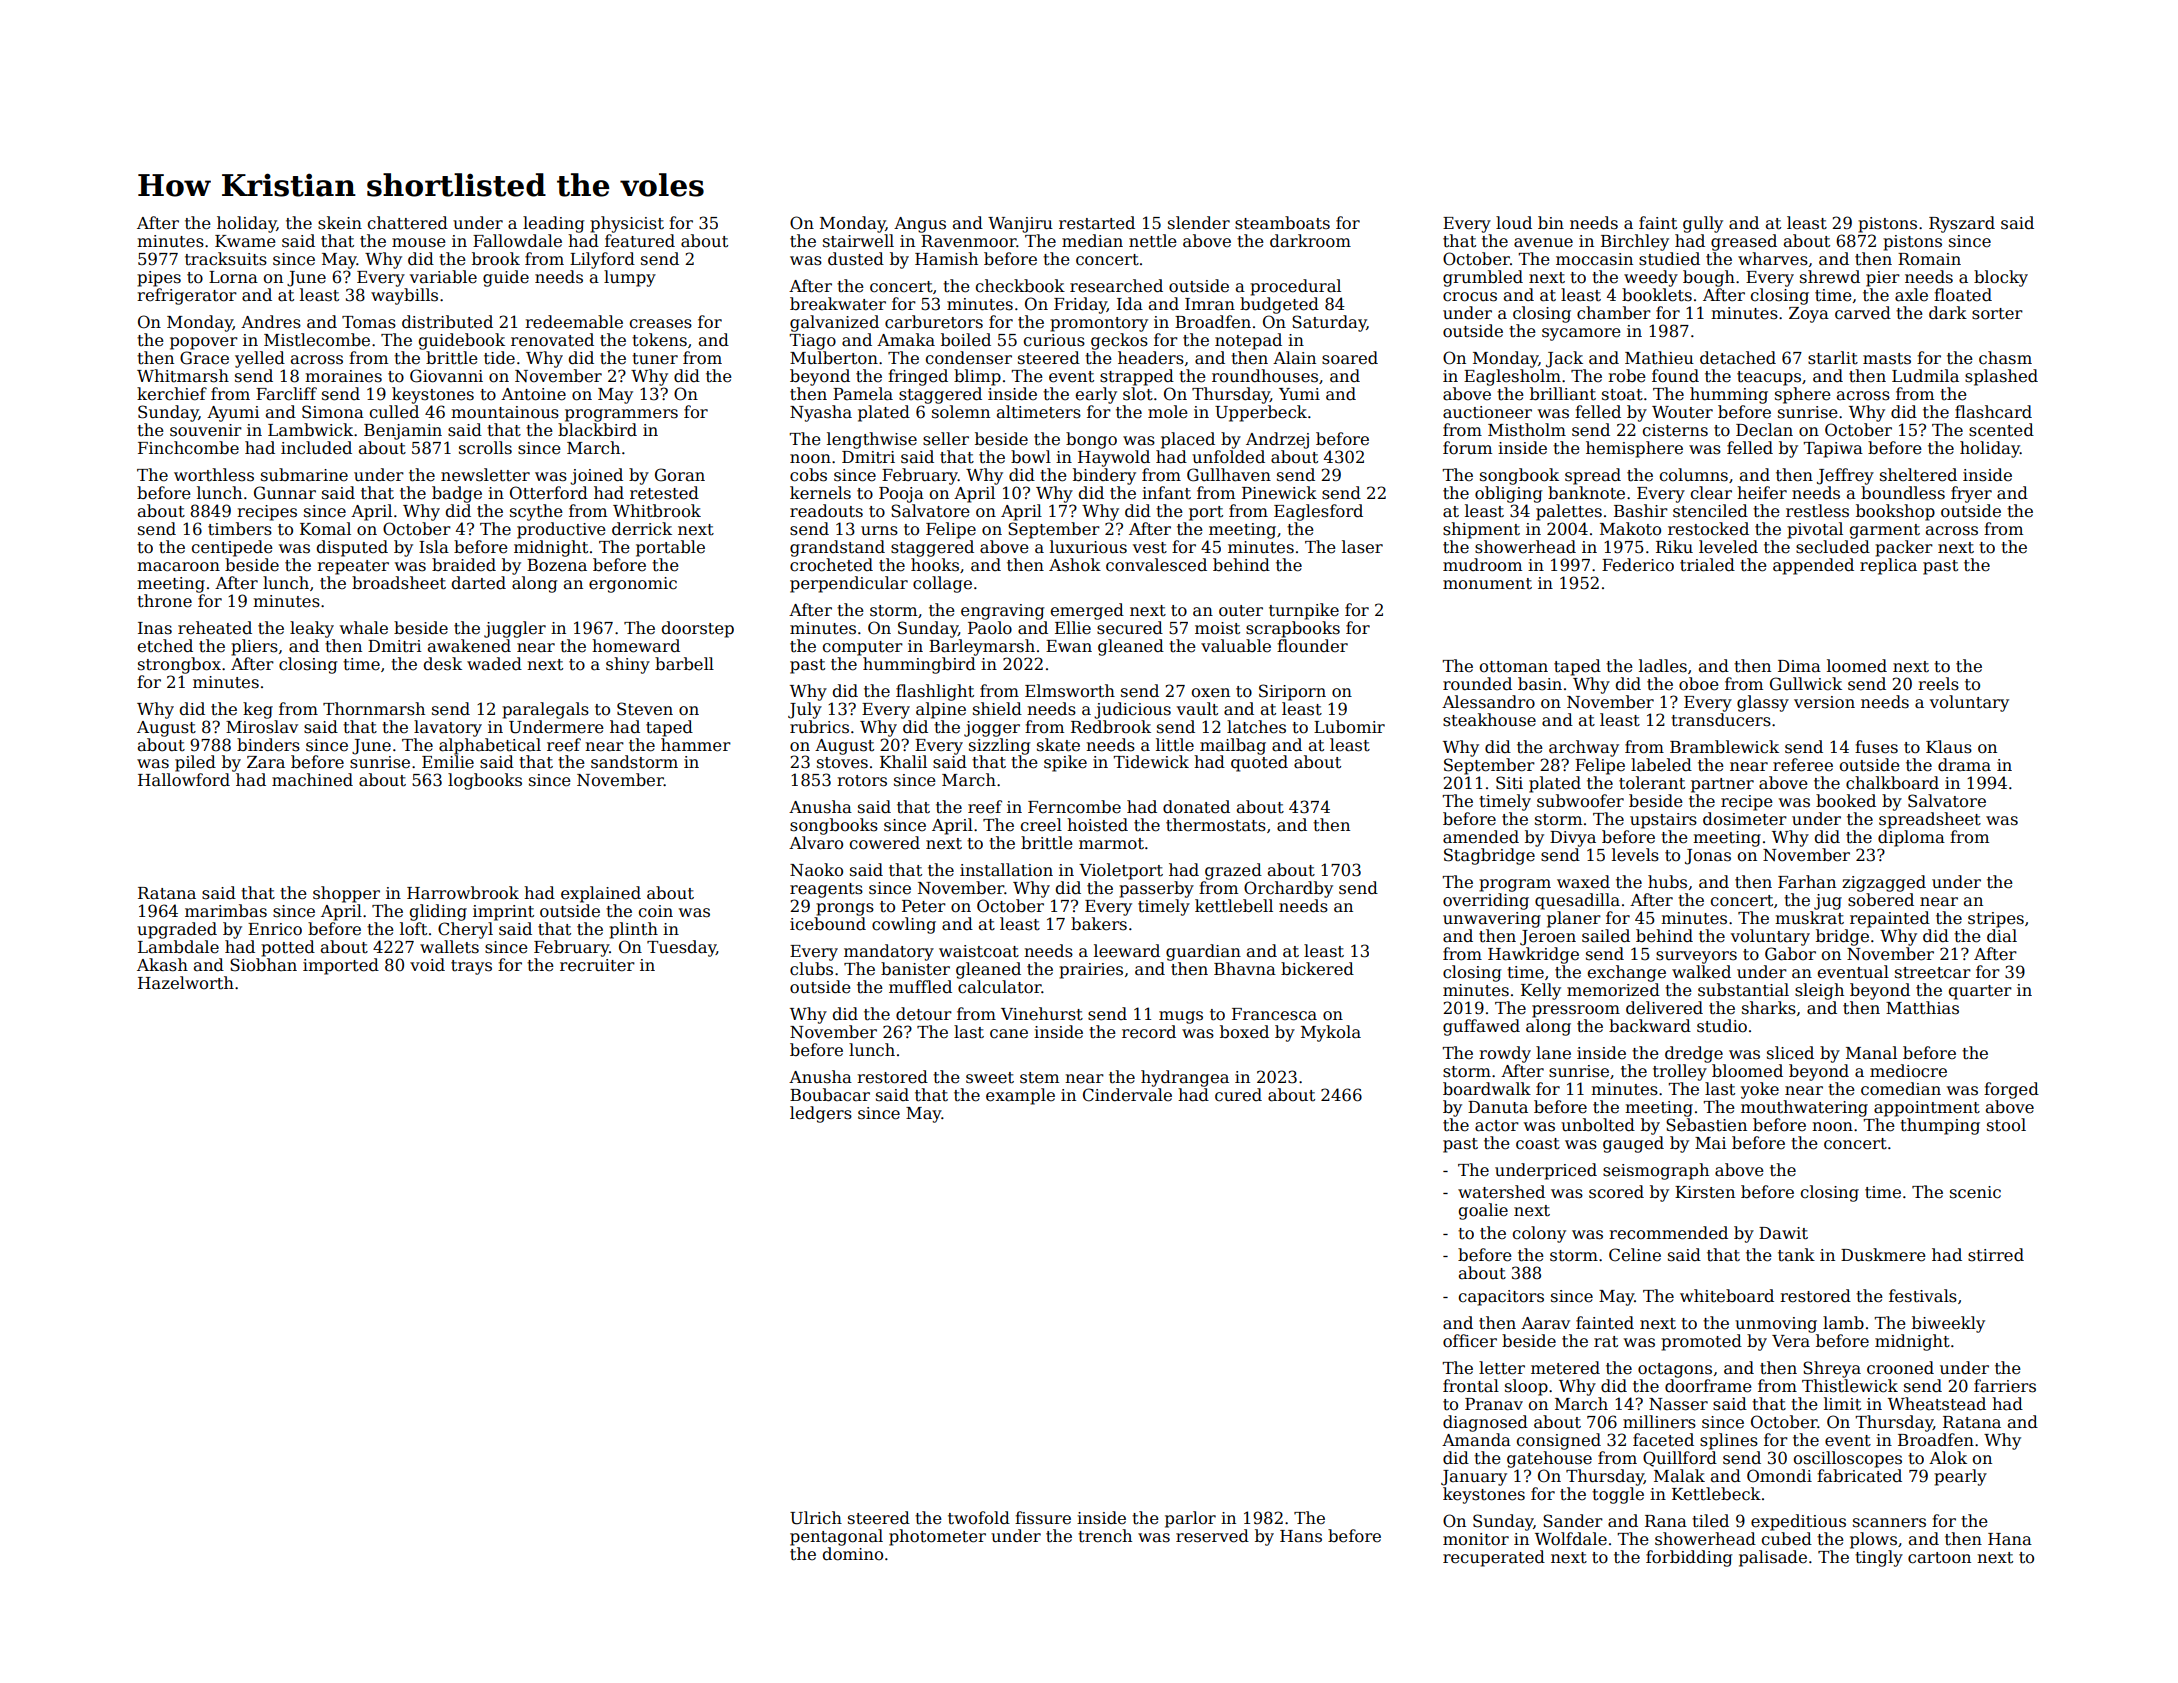 This document has width=2178, height=1683. Describe the element at coordinates (1127, 1095) in the document. I see `Cindervale` at that location.
